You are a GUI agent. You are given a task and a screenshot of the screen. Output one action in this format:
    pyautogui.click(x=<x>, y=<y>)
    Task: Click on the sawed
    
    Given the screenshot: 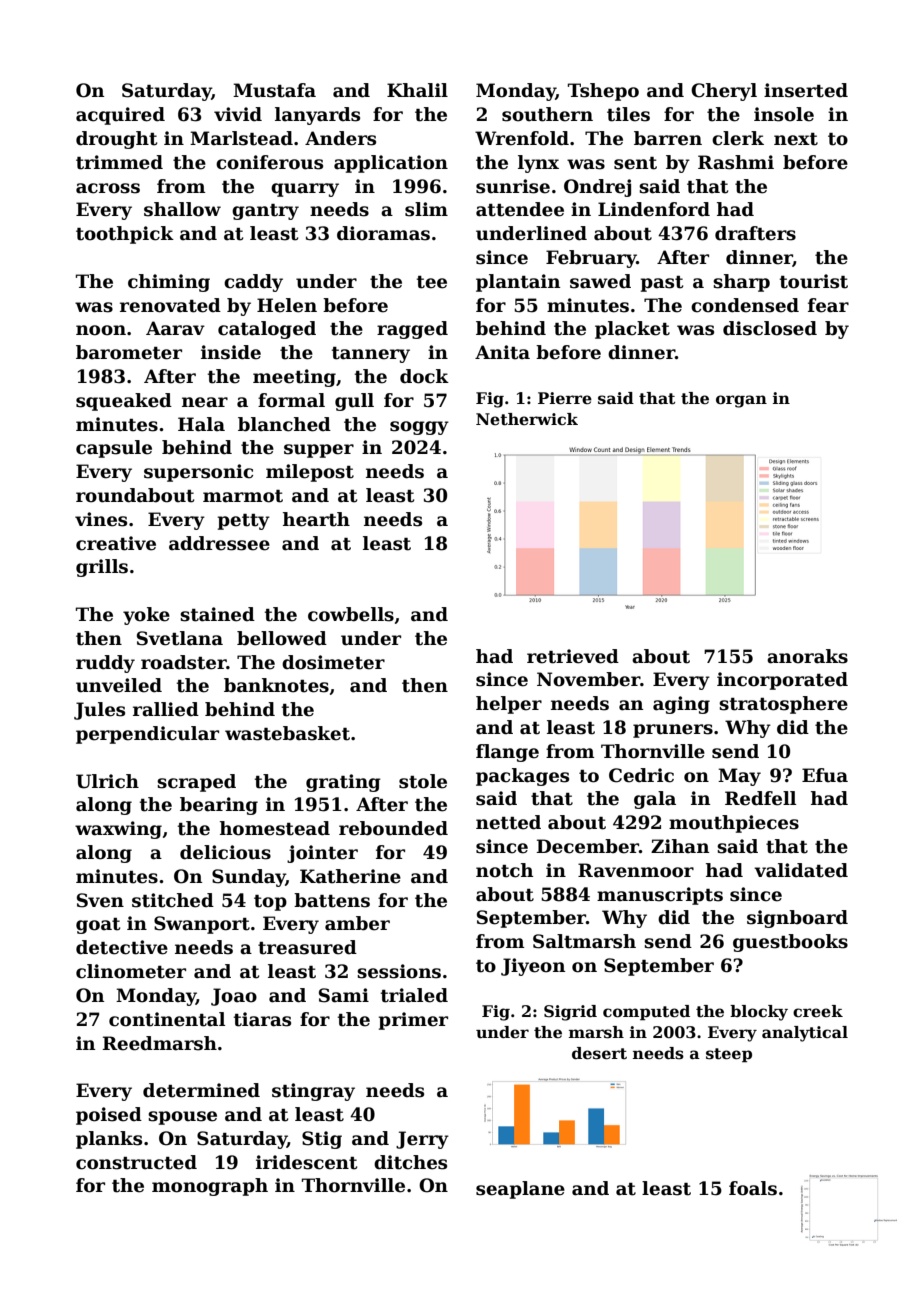 What is the action you would take?
    pyautogui.click(x=600, y=281)
